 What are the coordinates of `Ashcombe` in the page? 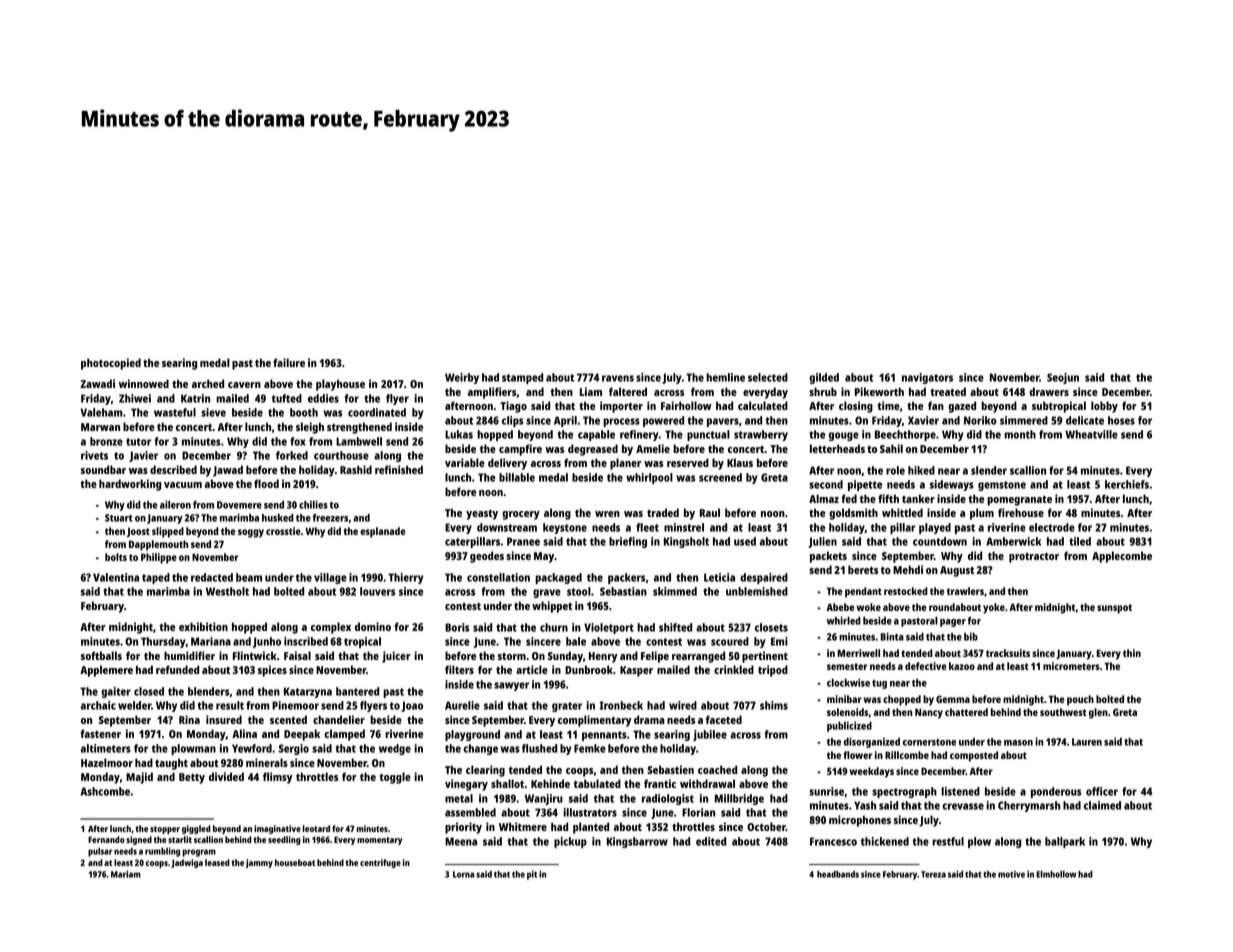 It's located at (105, 791).
